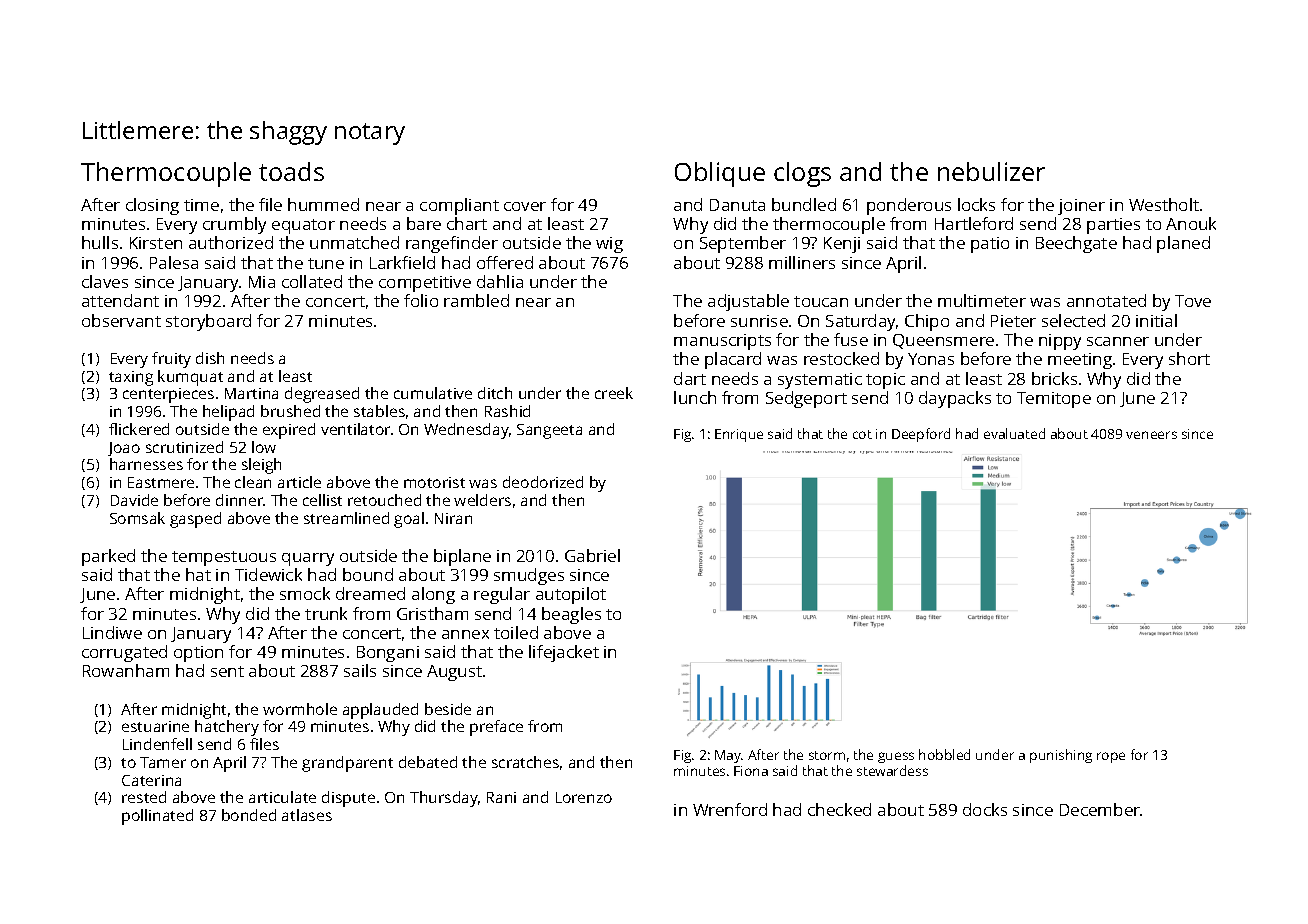 This screenshot has width=1308, height=924. Describe the element at coordinates (1076, 244) in the screenshot. I see `Beechgate` at that location.
